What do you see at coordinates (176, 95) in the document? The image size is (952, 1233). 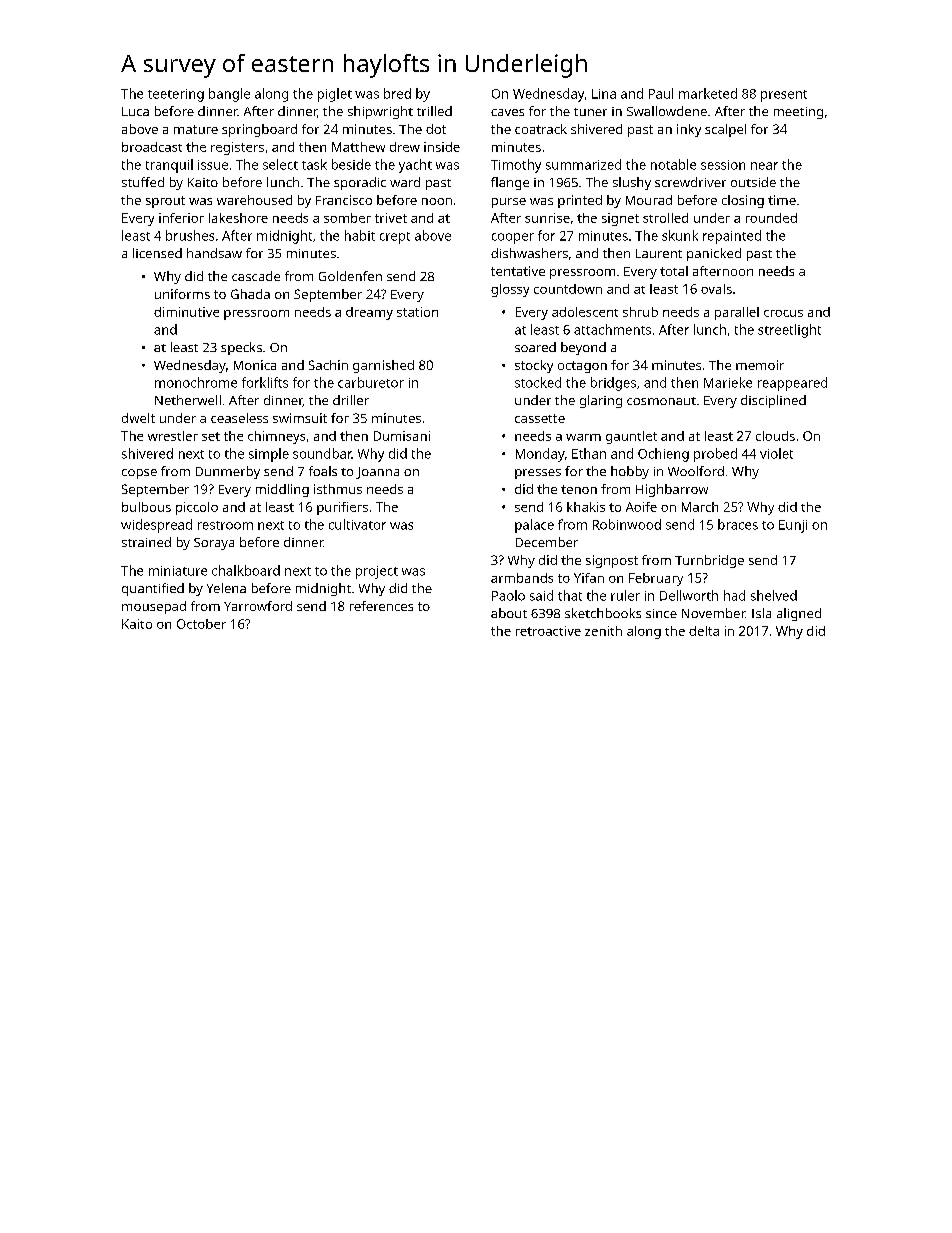 I see `teetering` at bounding box center [176, 95].
